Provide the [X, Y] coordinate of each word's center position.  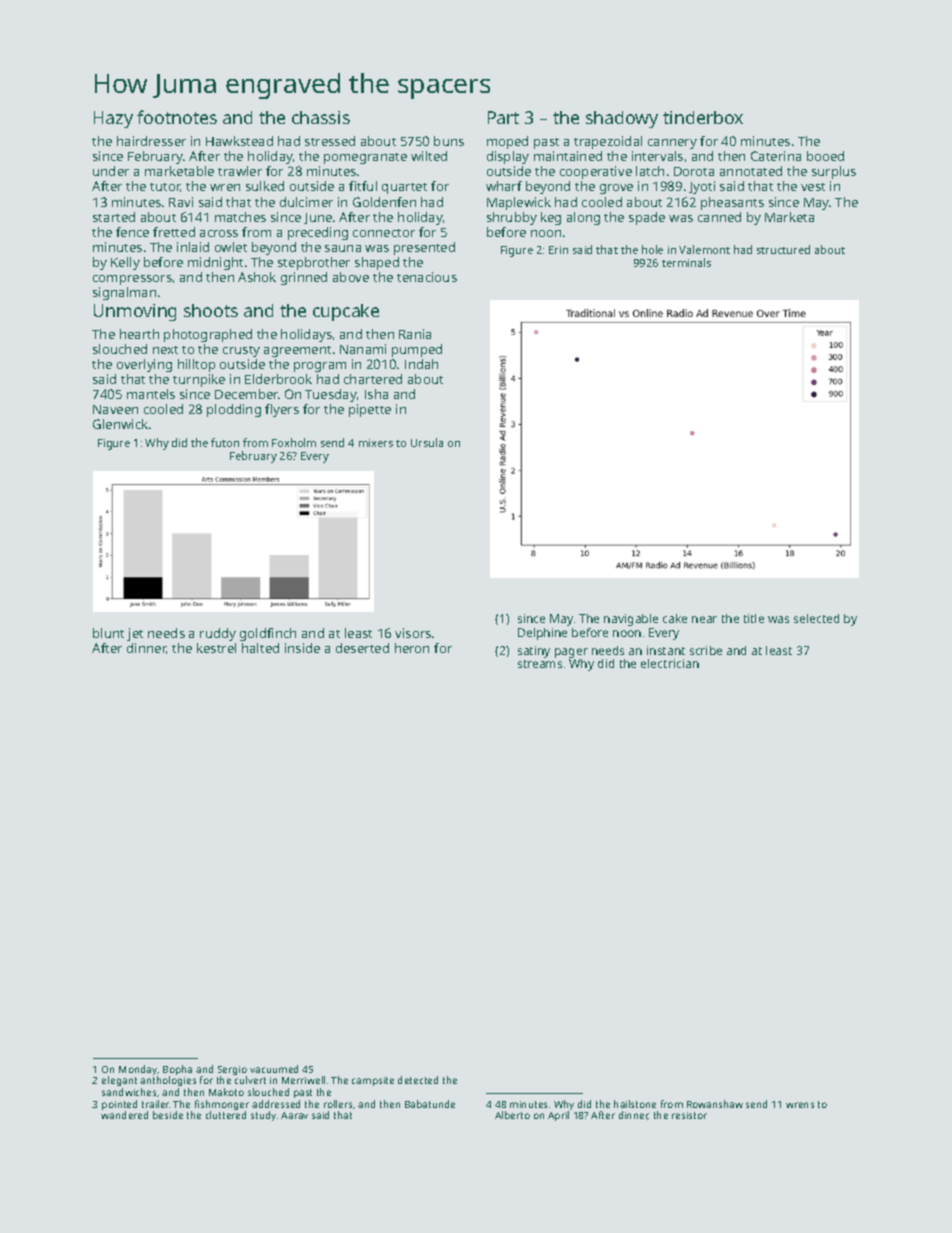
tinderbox [703, 117]
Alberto [512, 1115]
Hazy [113, 119]
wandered [124, 1115]
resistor [689, 1115]
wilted [429, 156]
